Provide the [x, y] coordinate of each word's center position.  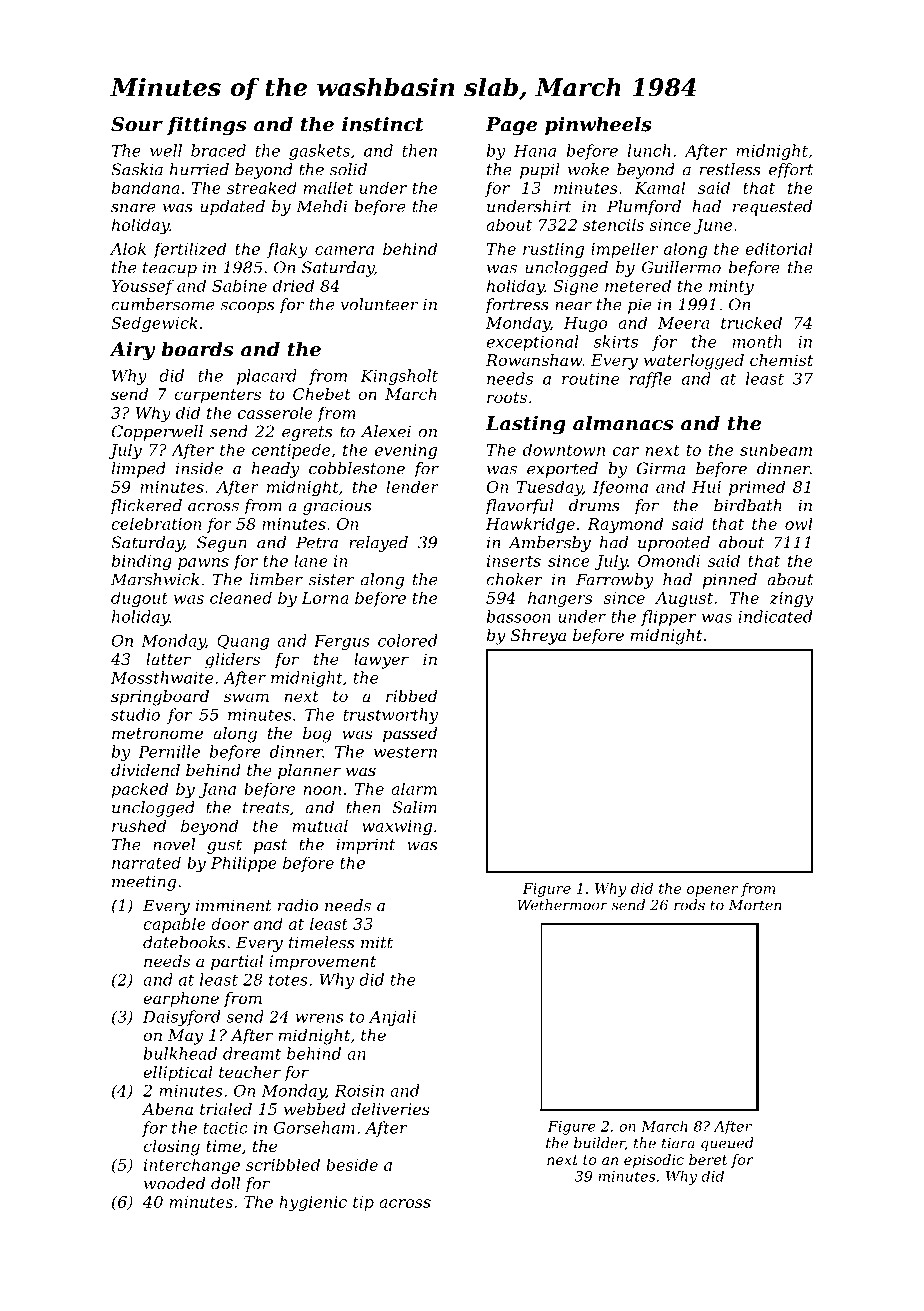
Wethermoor [562, 905]
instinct [383, 124]
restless [730, 169]
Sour [137, 124]
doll [225, 1183]
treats [266, 808]
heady [276, 470]
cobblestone [357, 468]
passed [410, 735]
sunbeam [776, 449]
